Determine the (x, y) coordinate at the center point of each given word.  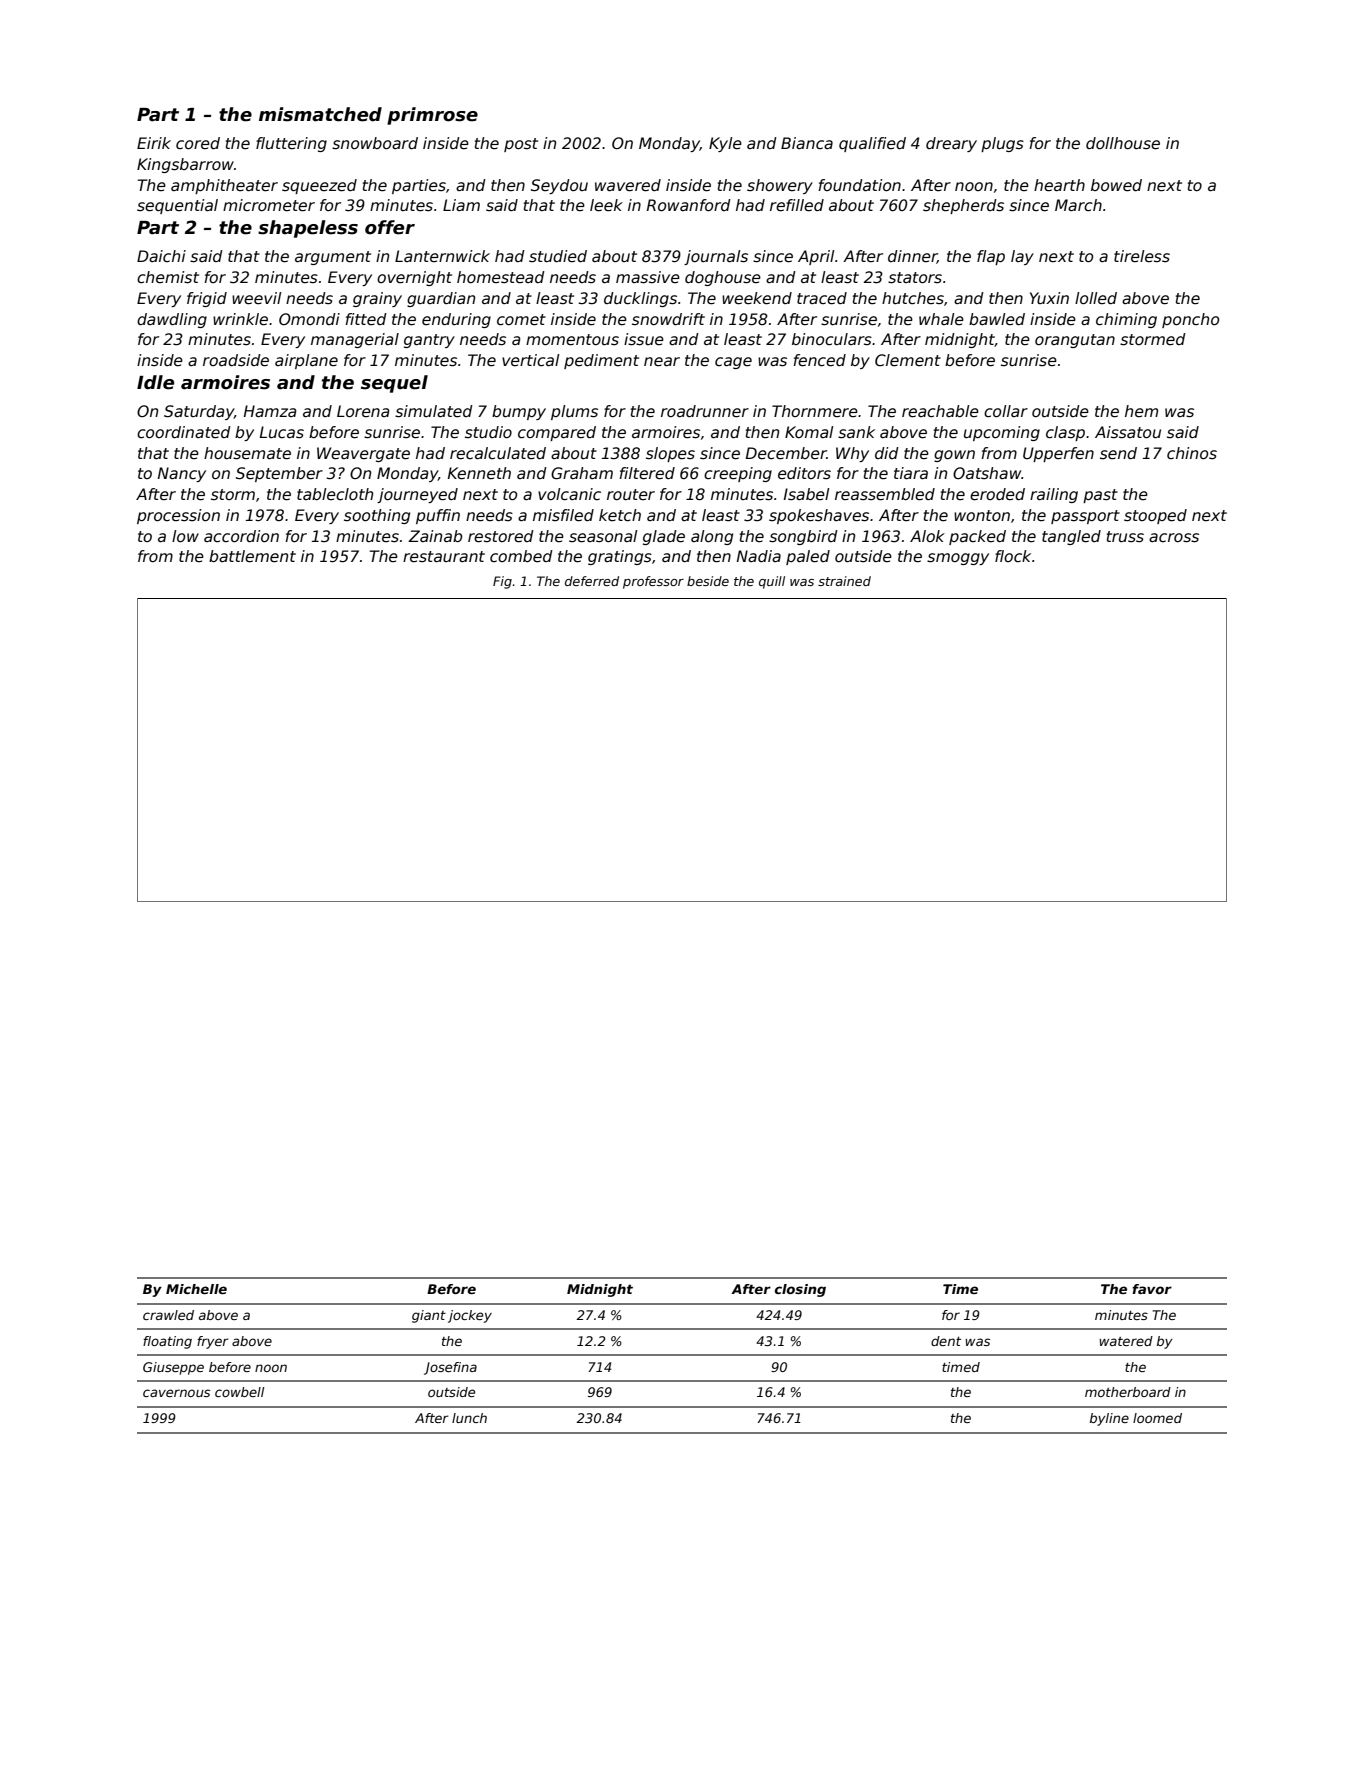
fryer (213, 1342)
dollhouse (1123, 143)
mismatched (320, 114)
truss (1125, 537)
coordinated (184, 432)
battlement (252, 556)
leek (606, 205)
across (1174, 538)
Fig (502, 582)
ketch (620, 515)
